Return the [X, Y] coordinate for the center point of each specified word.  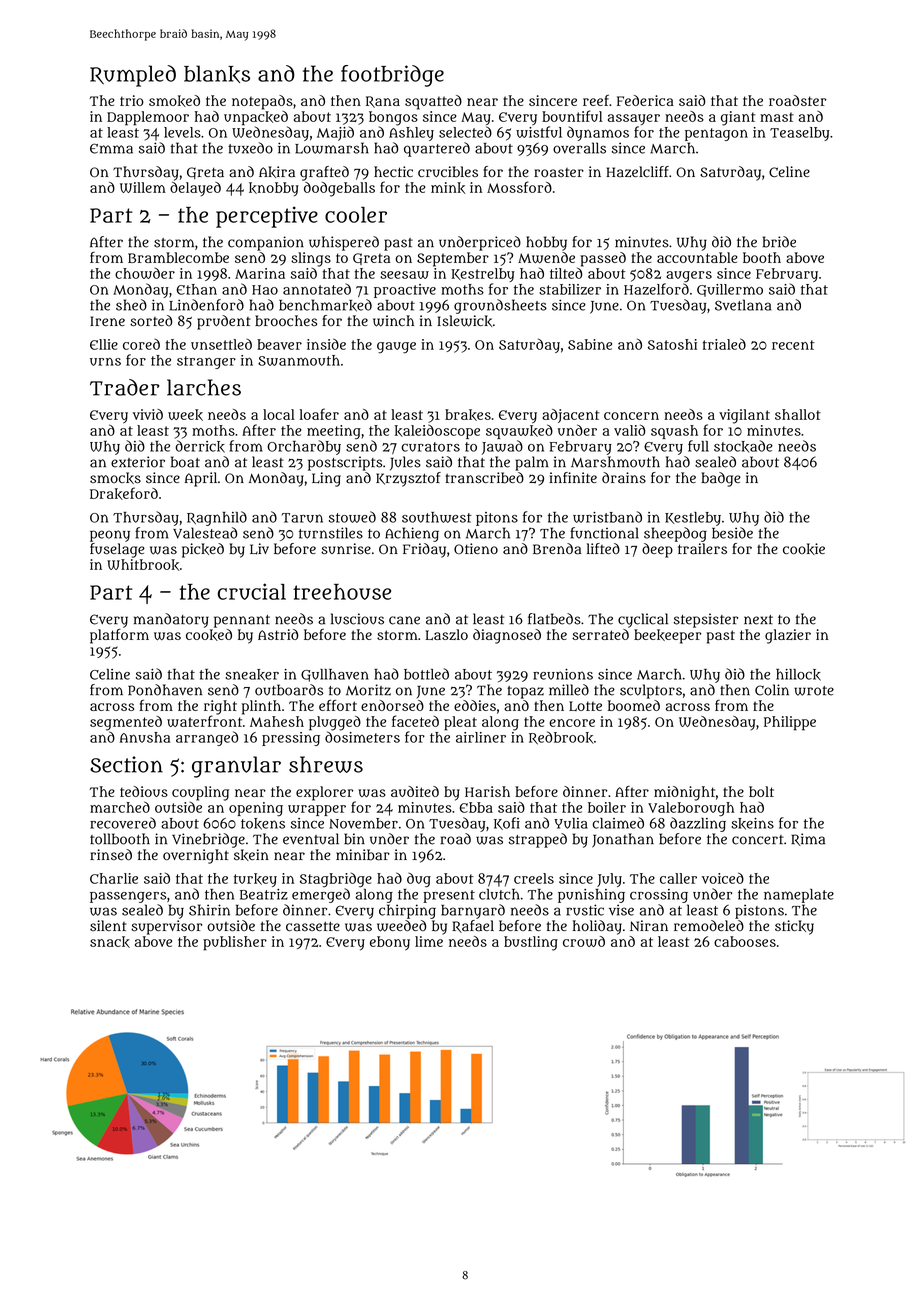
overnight [196, 856]
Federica [645, 100]
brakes [468, 415]
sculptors [651, 691]
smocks [115, 478]
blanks [217, 74]
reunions [563, 674]
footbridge [392, 76]
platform [119, 636]
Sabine [590, 344]
